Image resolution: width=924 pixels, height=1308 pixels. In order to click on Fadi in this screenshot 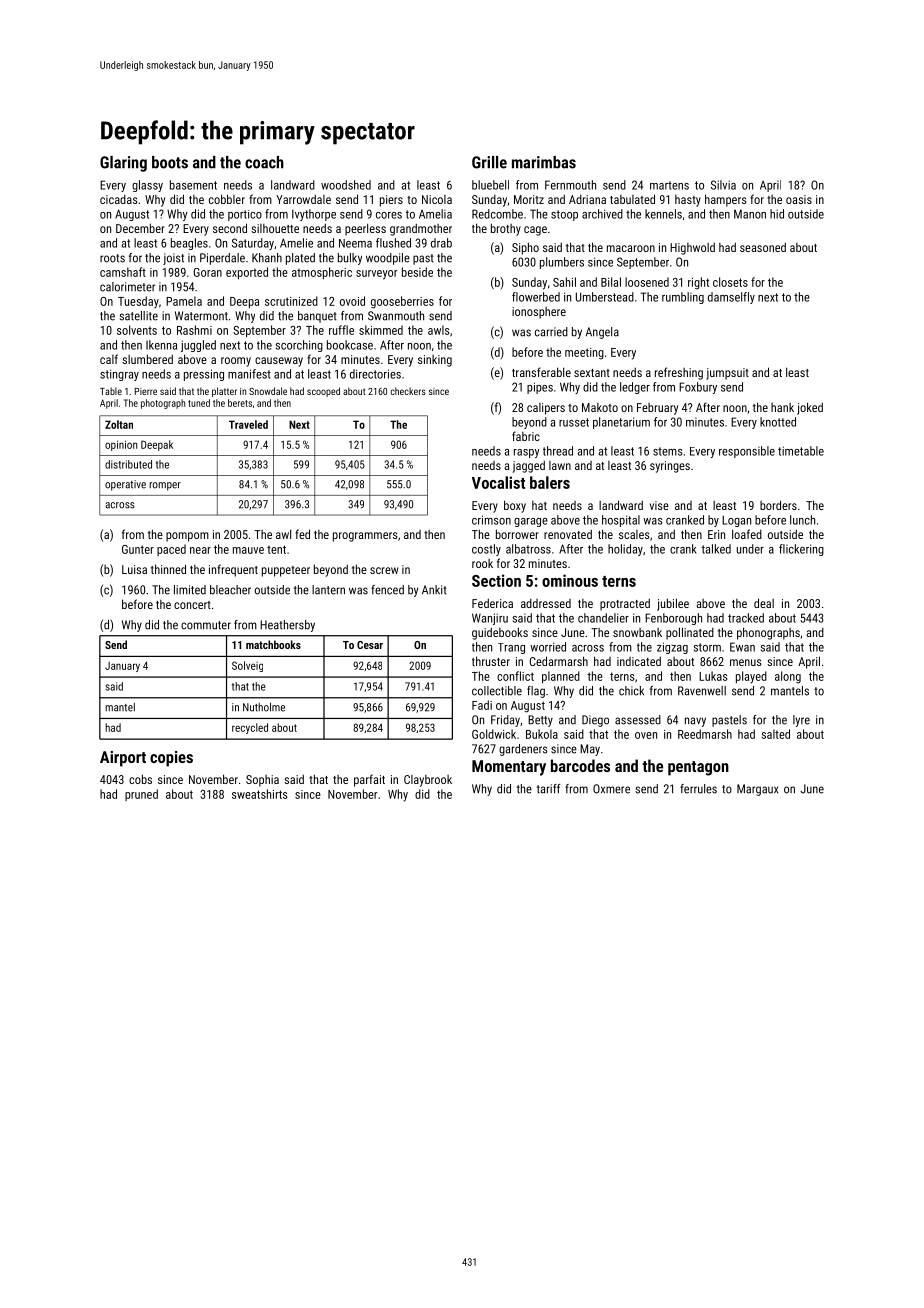, I will do `click(482, 705)`.
